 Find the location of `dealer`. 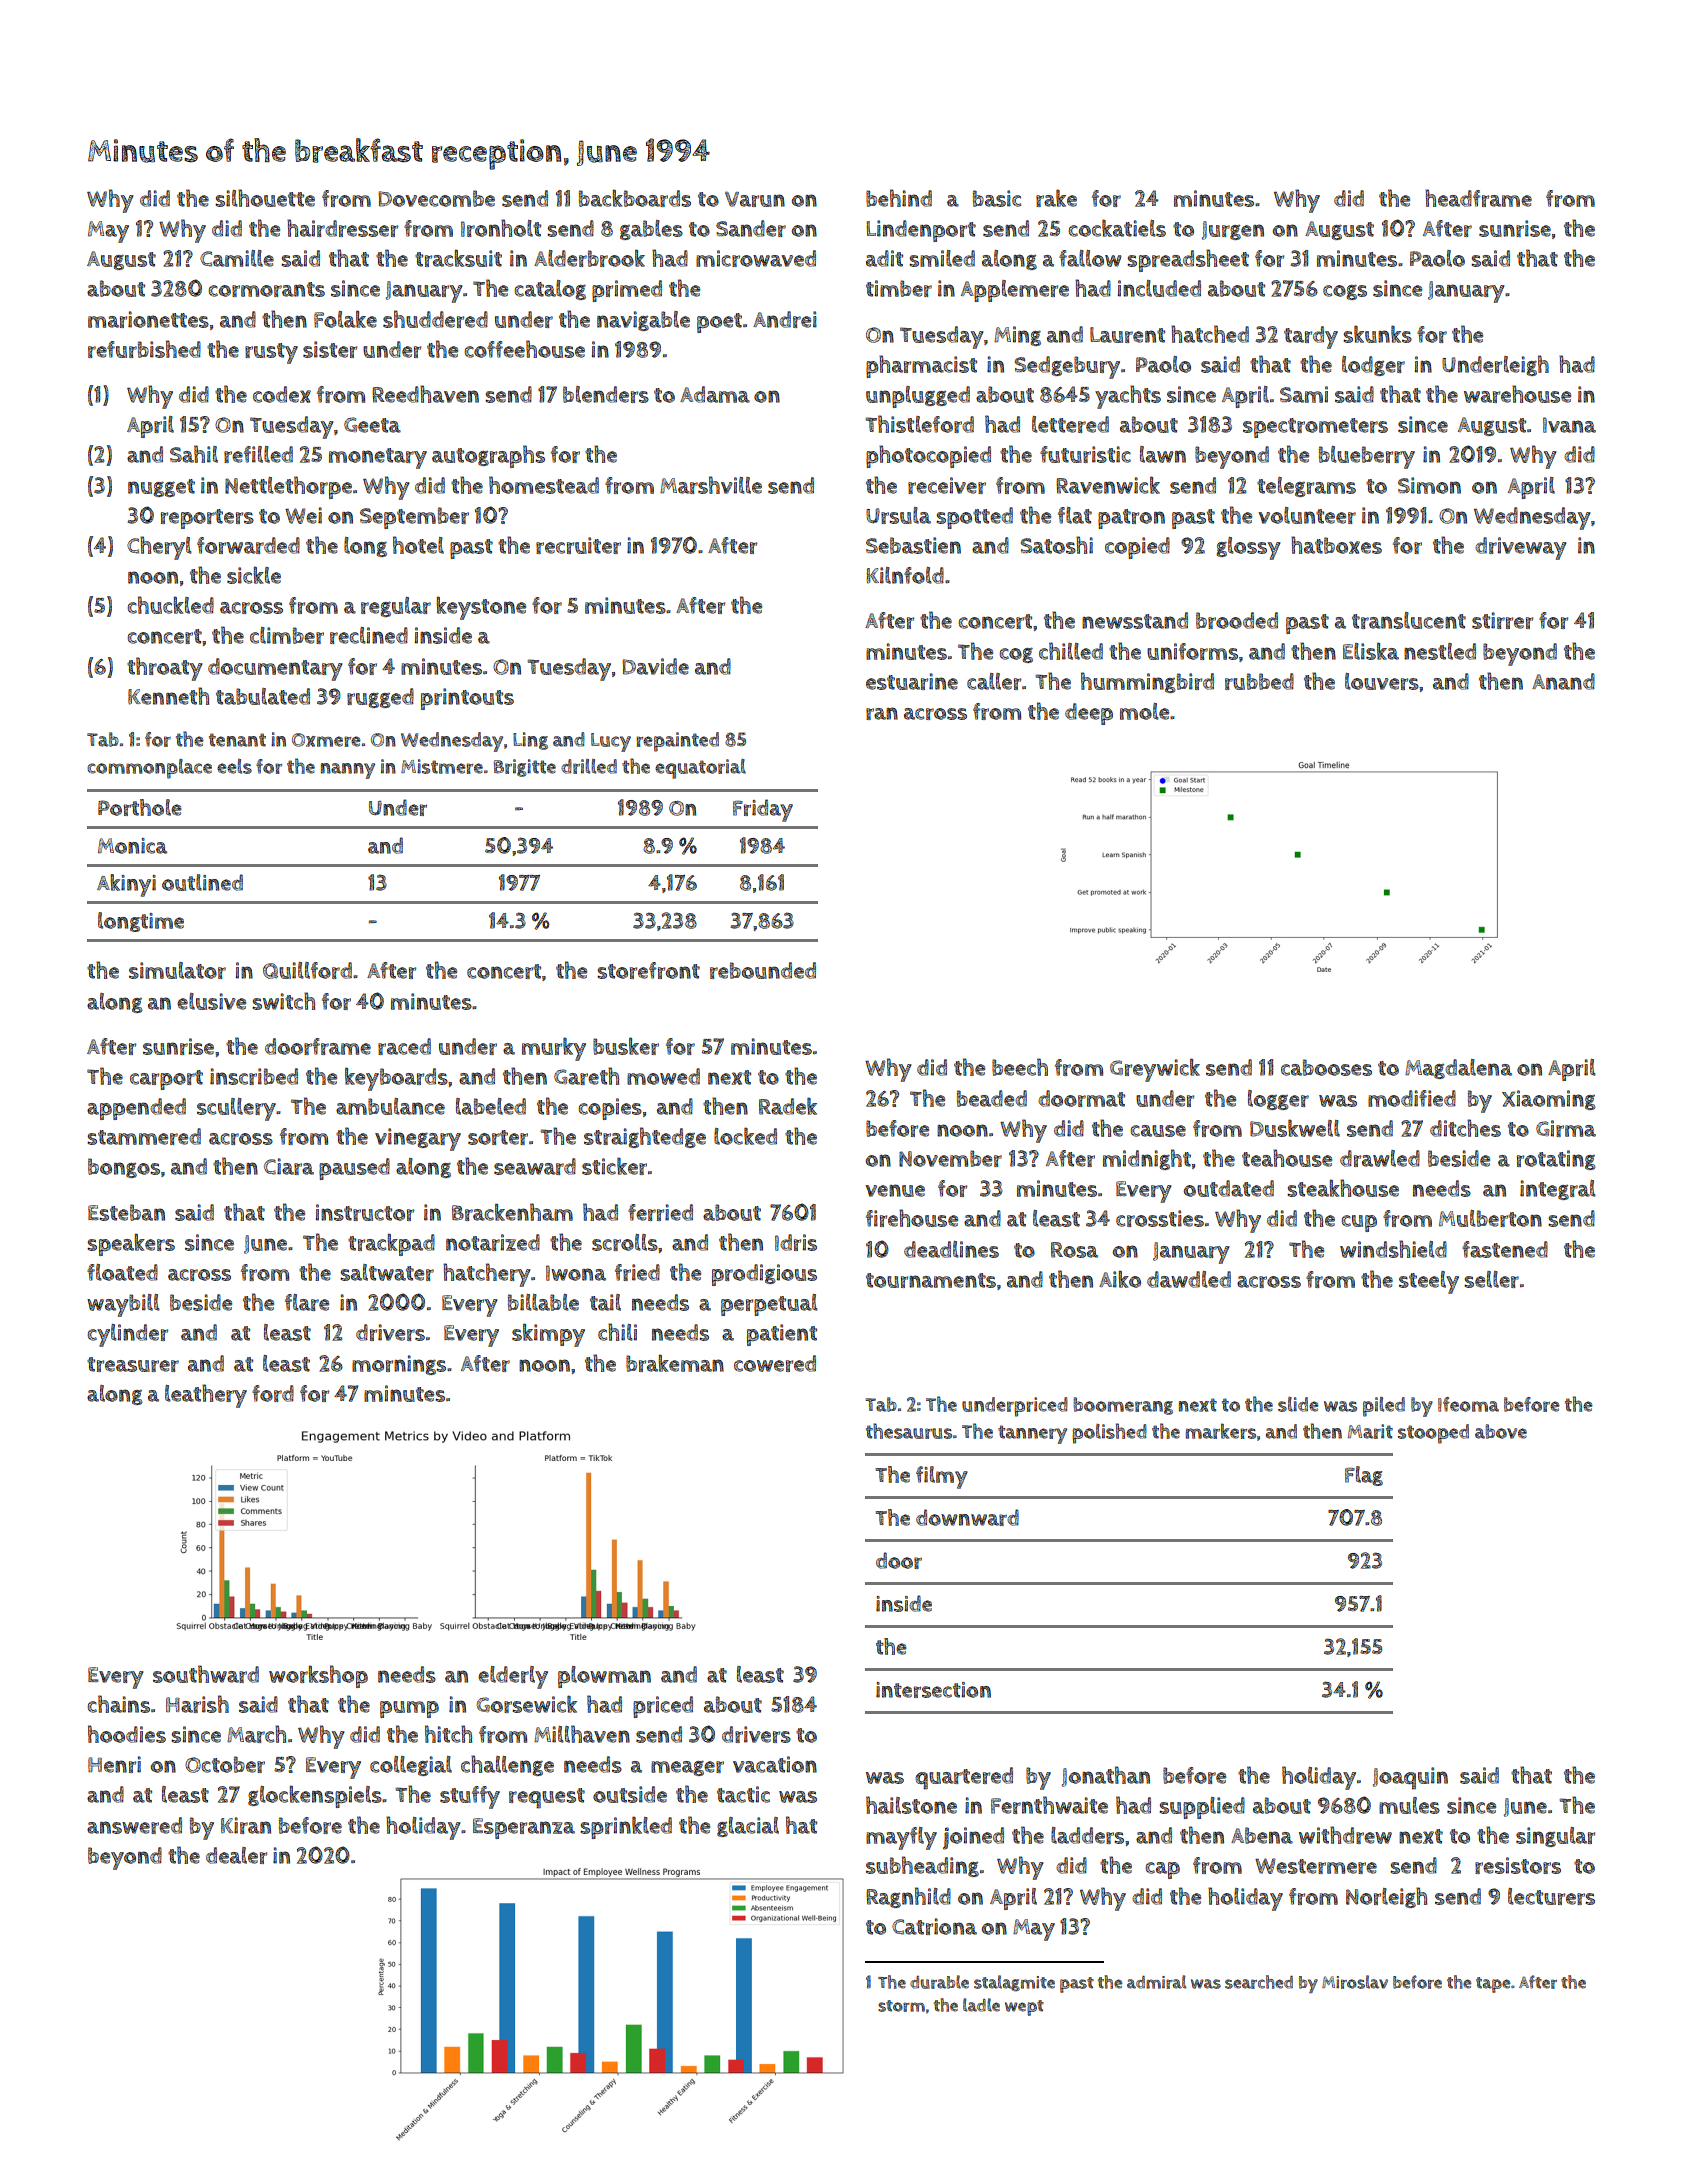

dealer is located at coordinates (236, 1855).
